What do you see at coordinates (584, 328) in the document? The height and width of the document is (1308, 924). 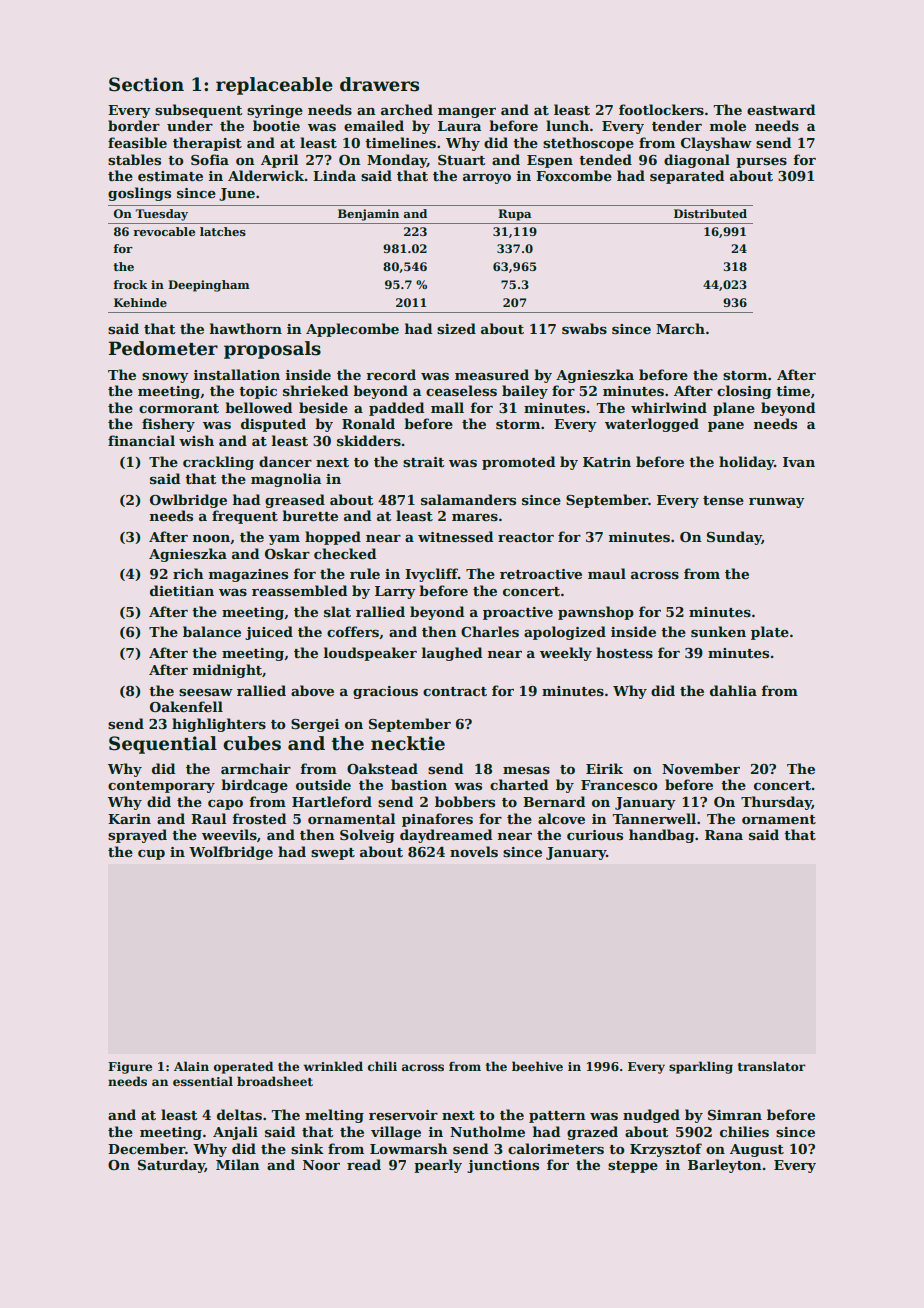 I see `swabs` at bounding box center [584, 328].
